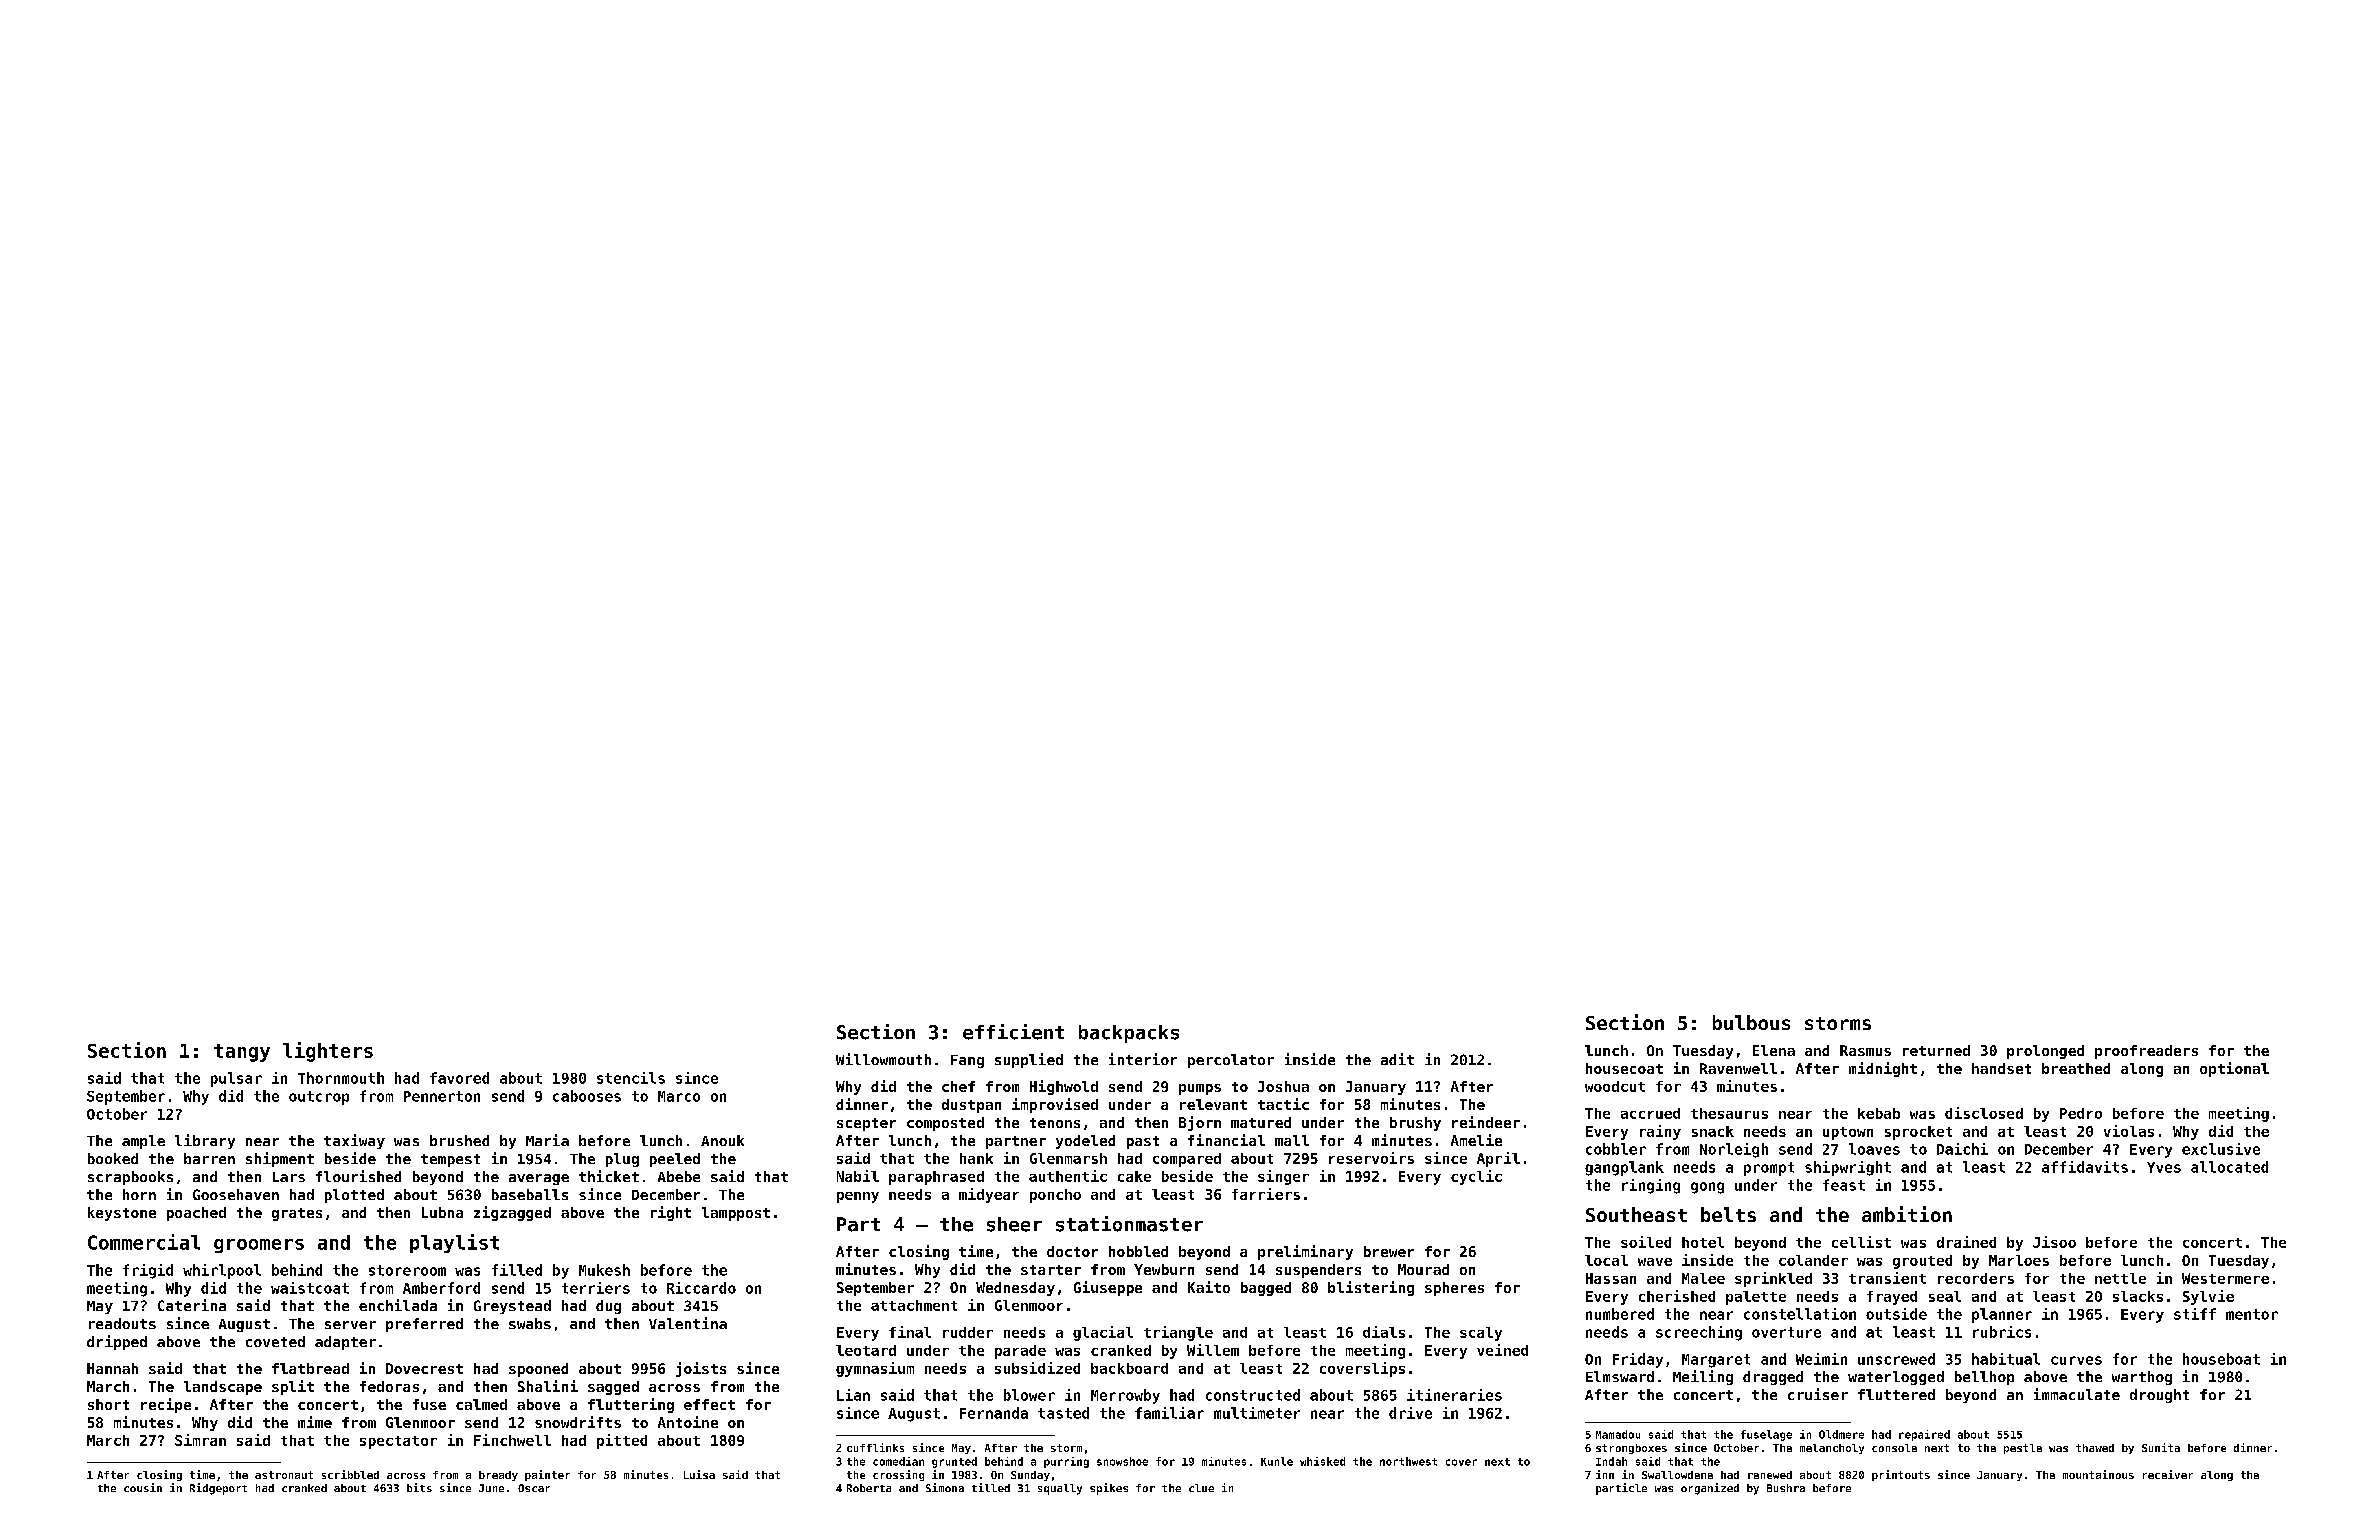 The width and height of the screenshot is (2380, 1540). I want to click on unscrewed, so click(1896, 1359).
